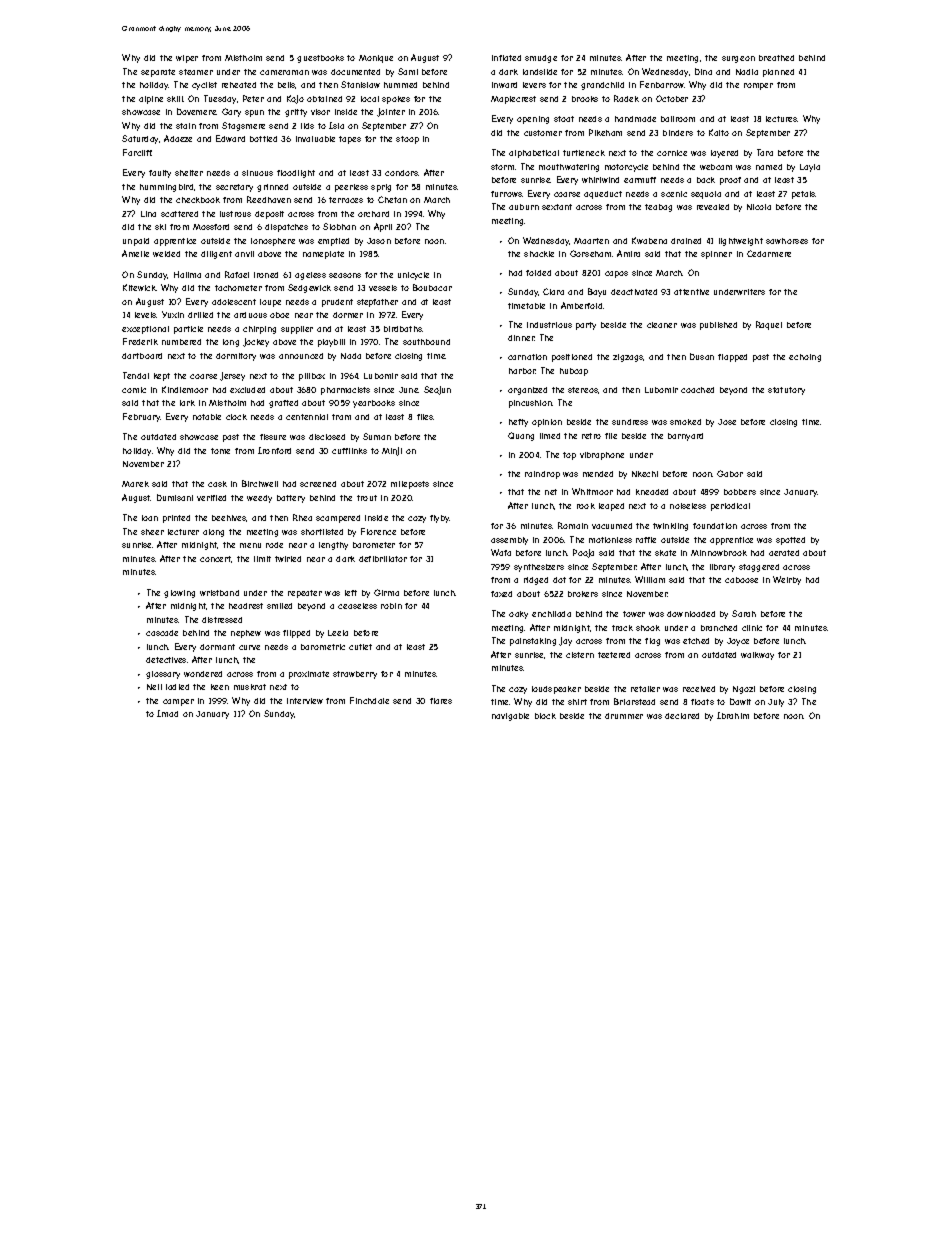 The image size is (952, 1233). What do you see at coordinates (287, 85) in the image?
I see `bells` at bounding box center [287, 85].
